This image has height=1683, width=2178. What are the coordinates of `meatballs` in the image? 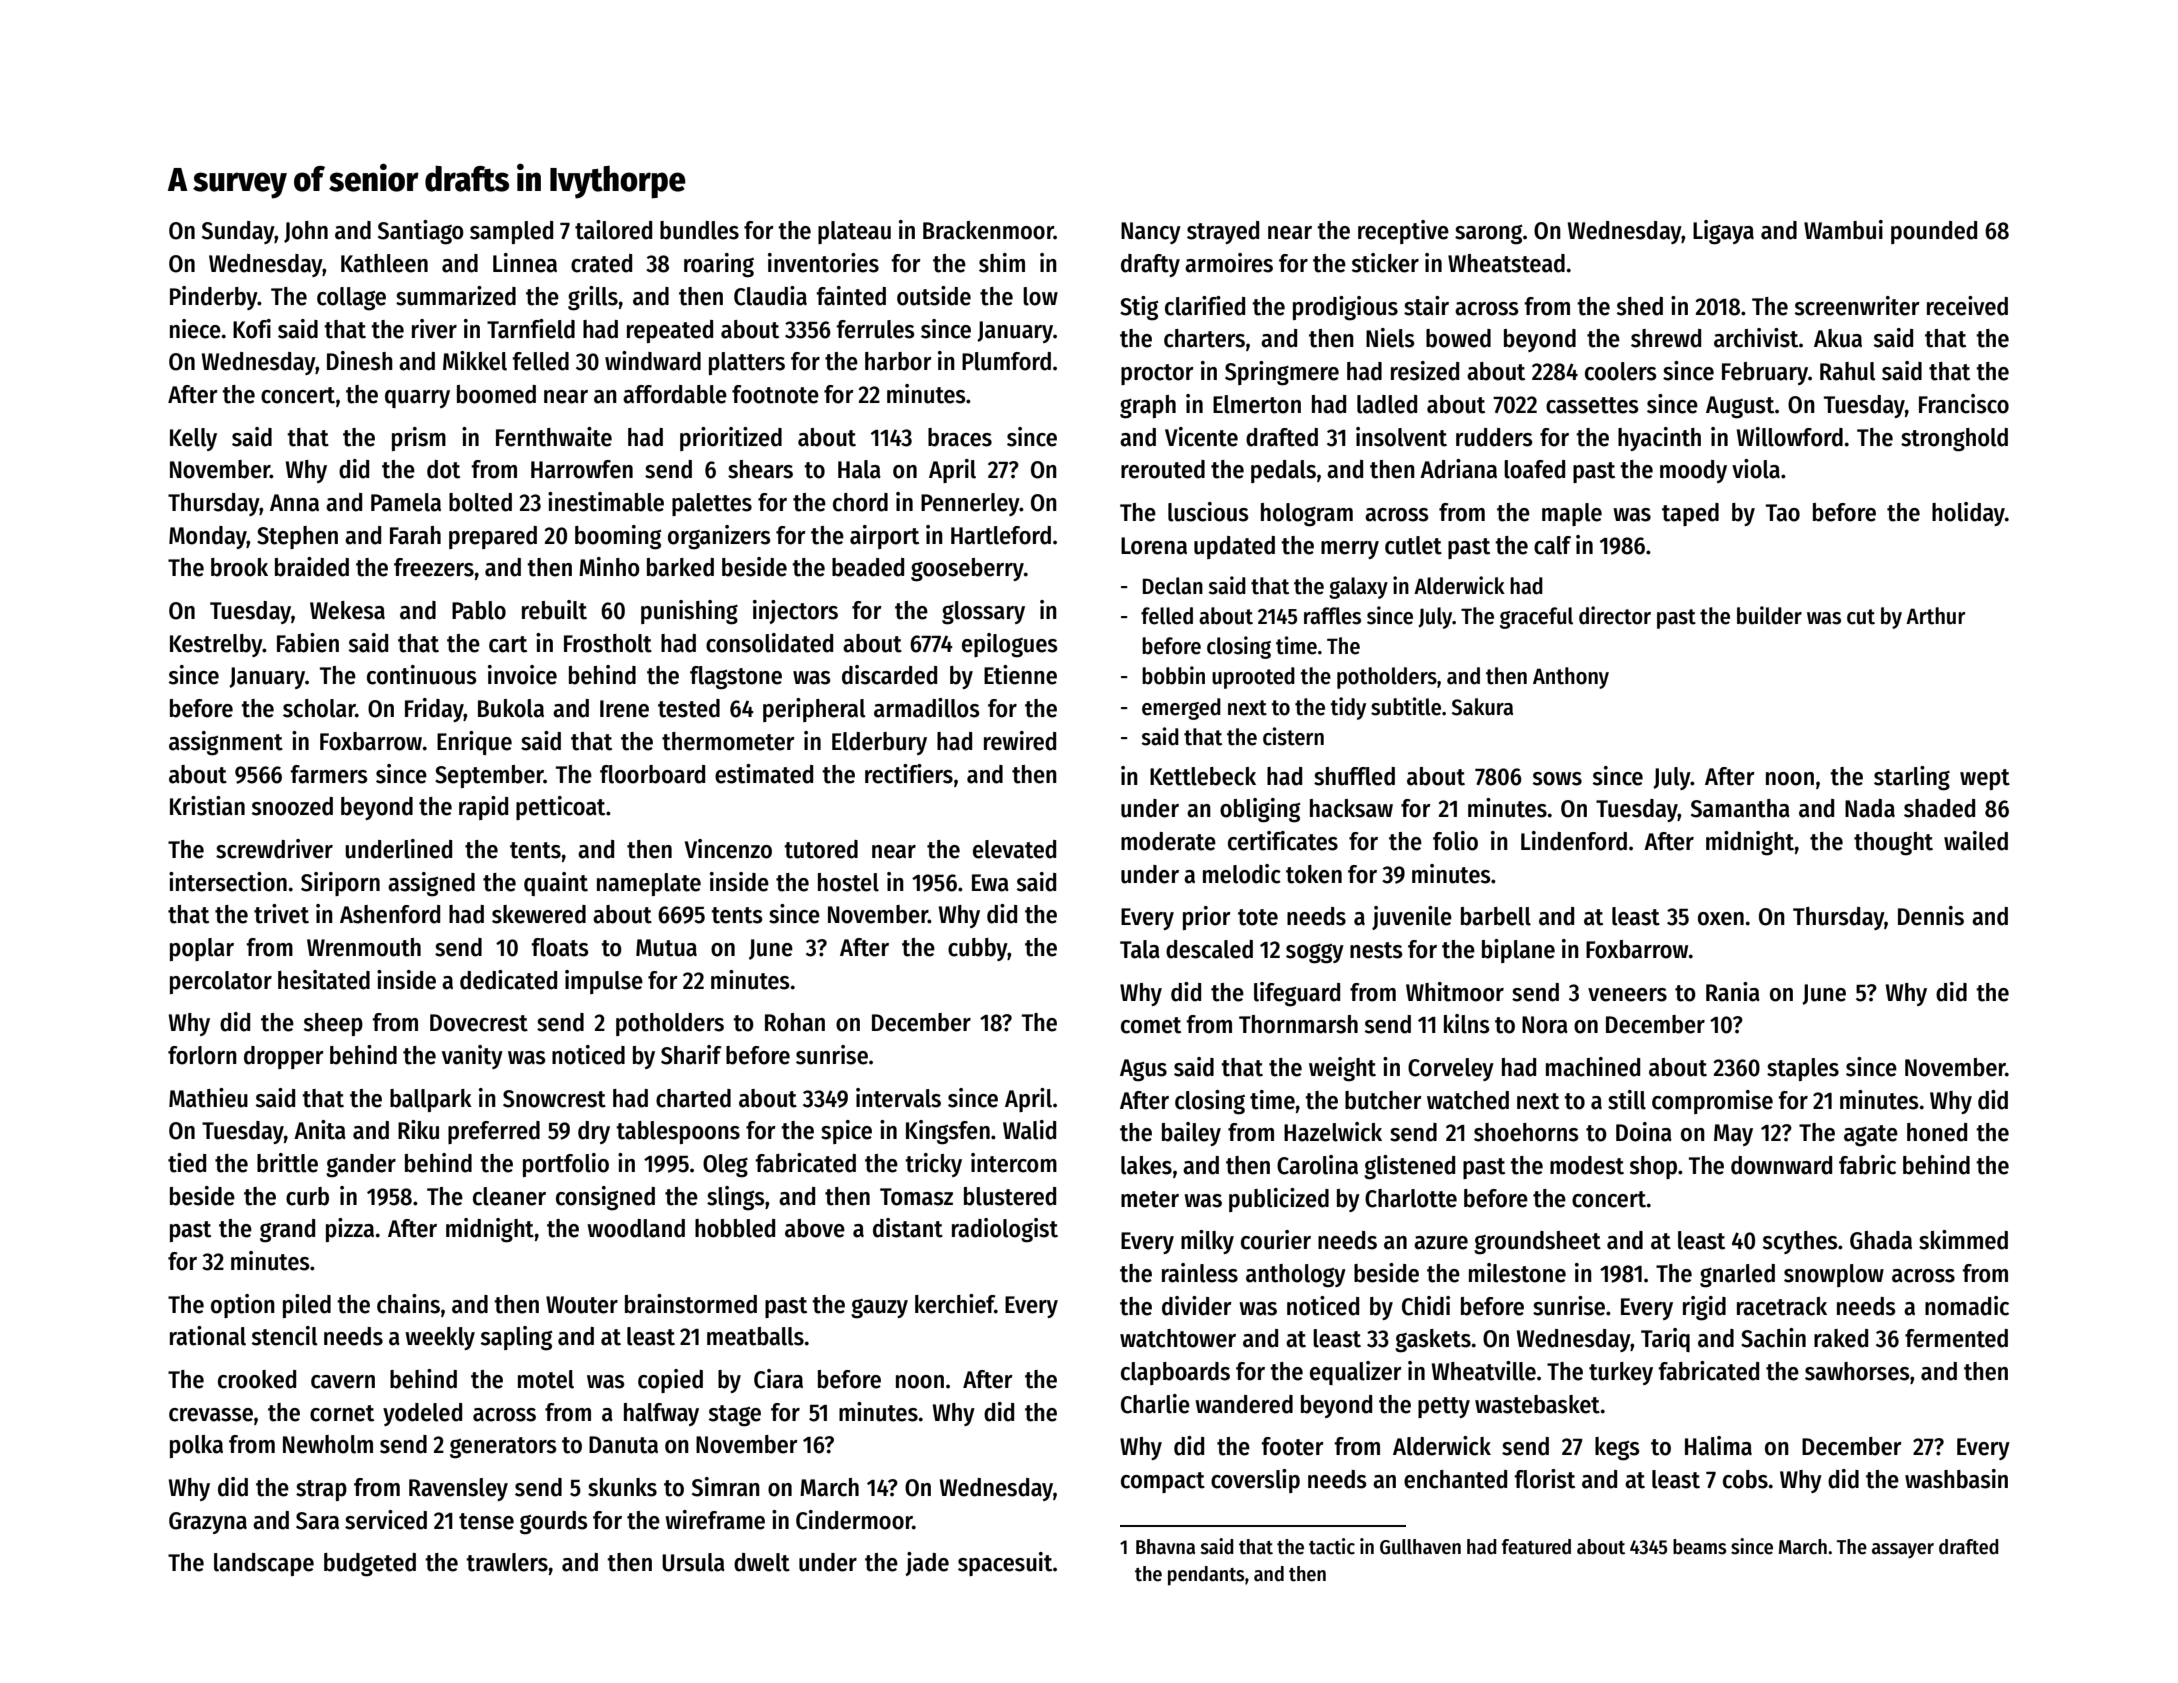 It's located at (755, 1336).
